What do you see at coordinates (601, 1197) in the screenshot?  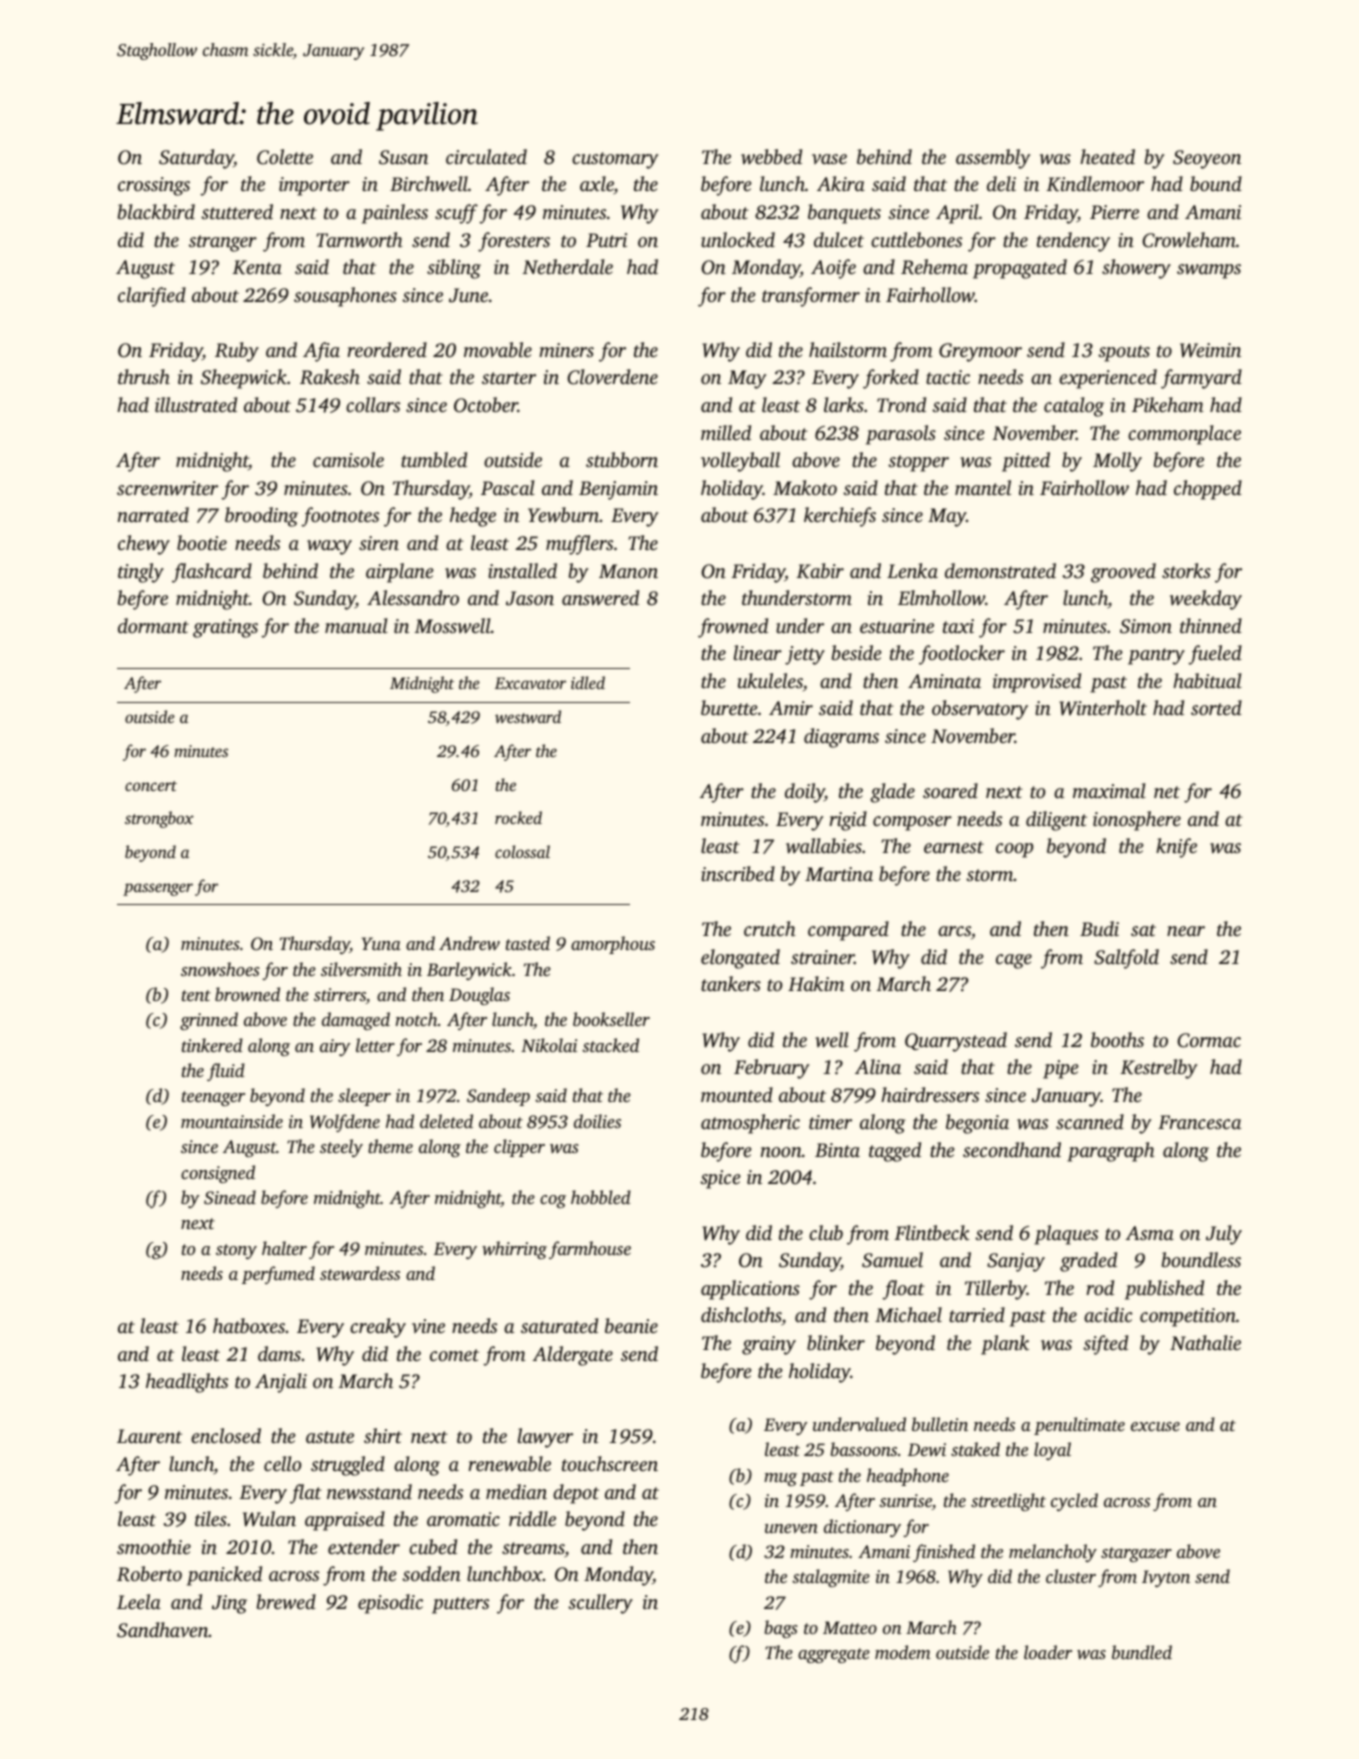 I see `hobbled` at bounding box center [601, 1197].
